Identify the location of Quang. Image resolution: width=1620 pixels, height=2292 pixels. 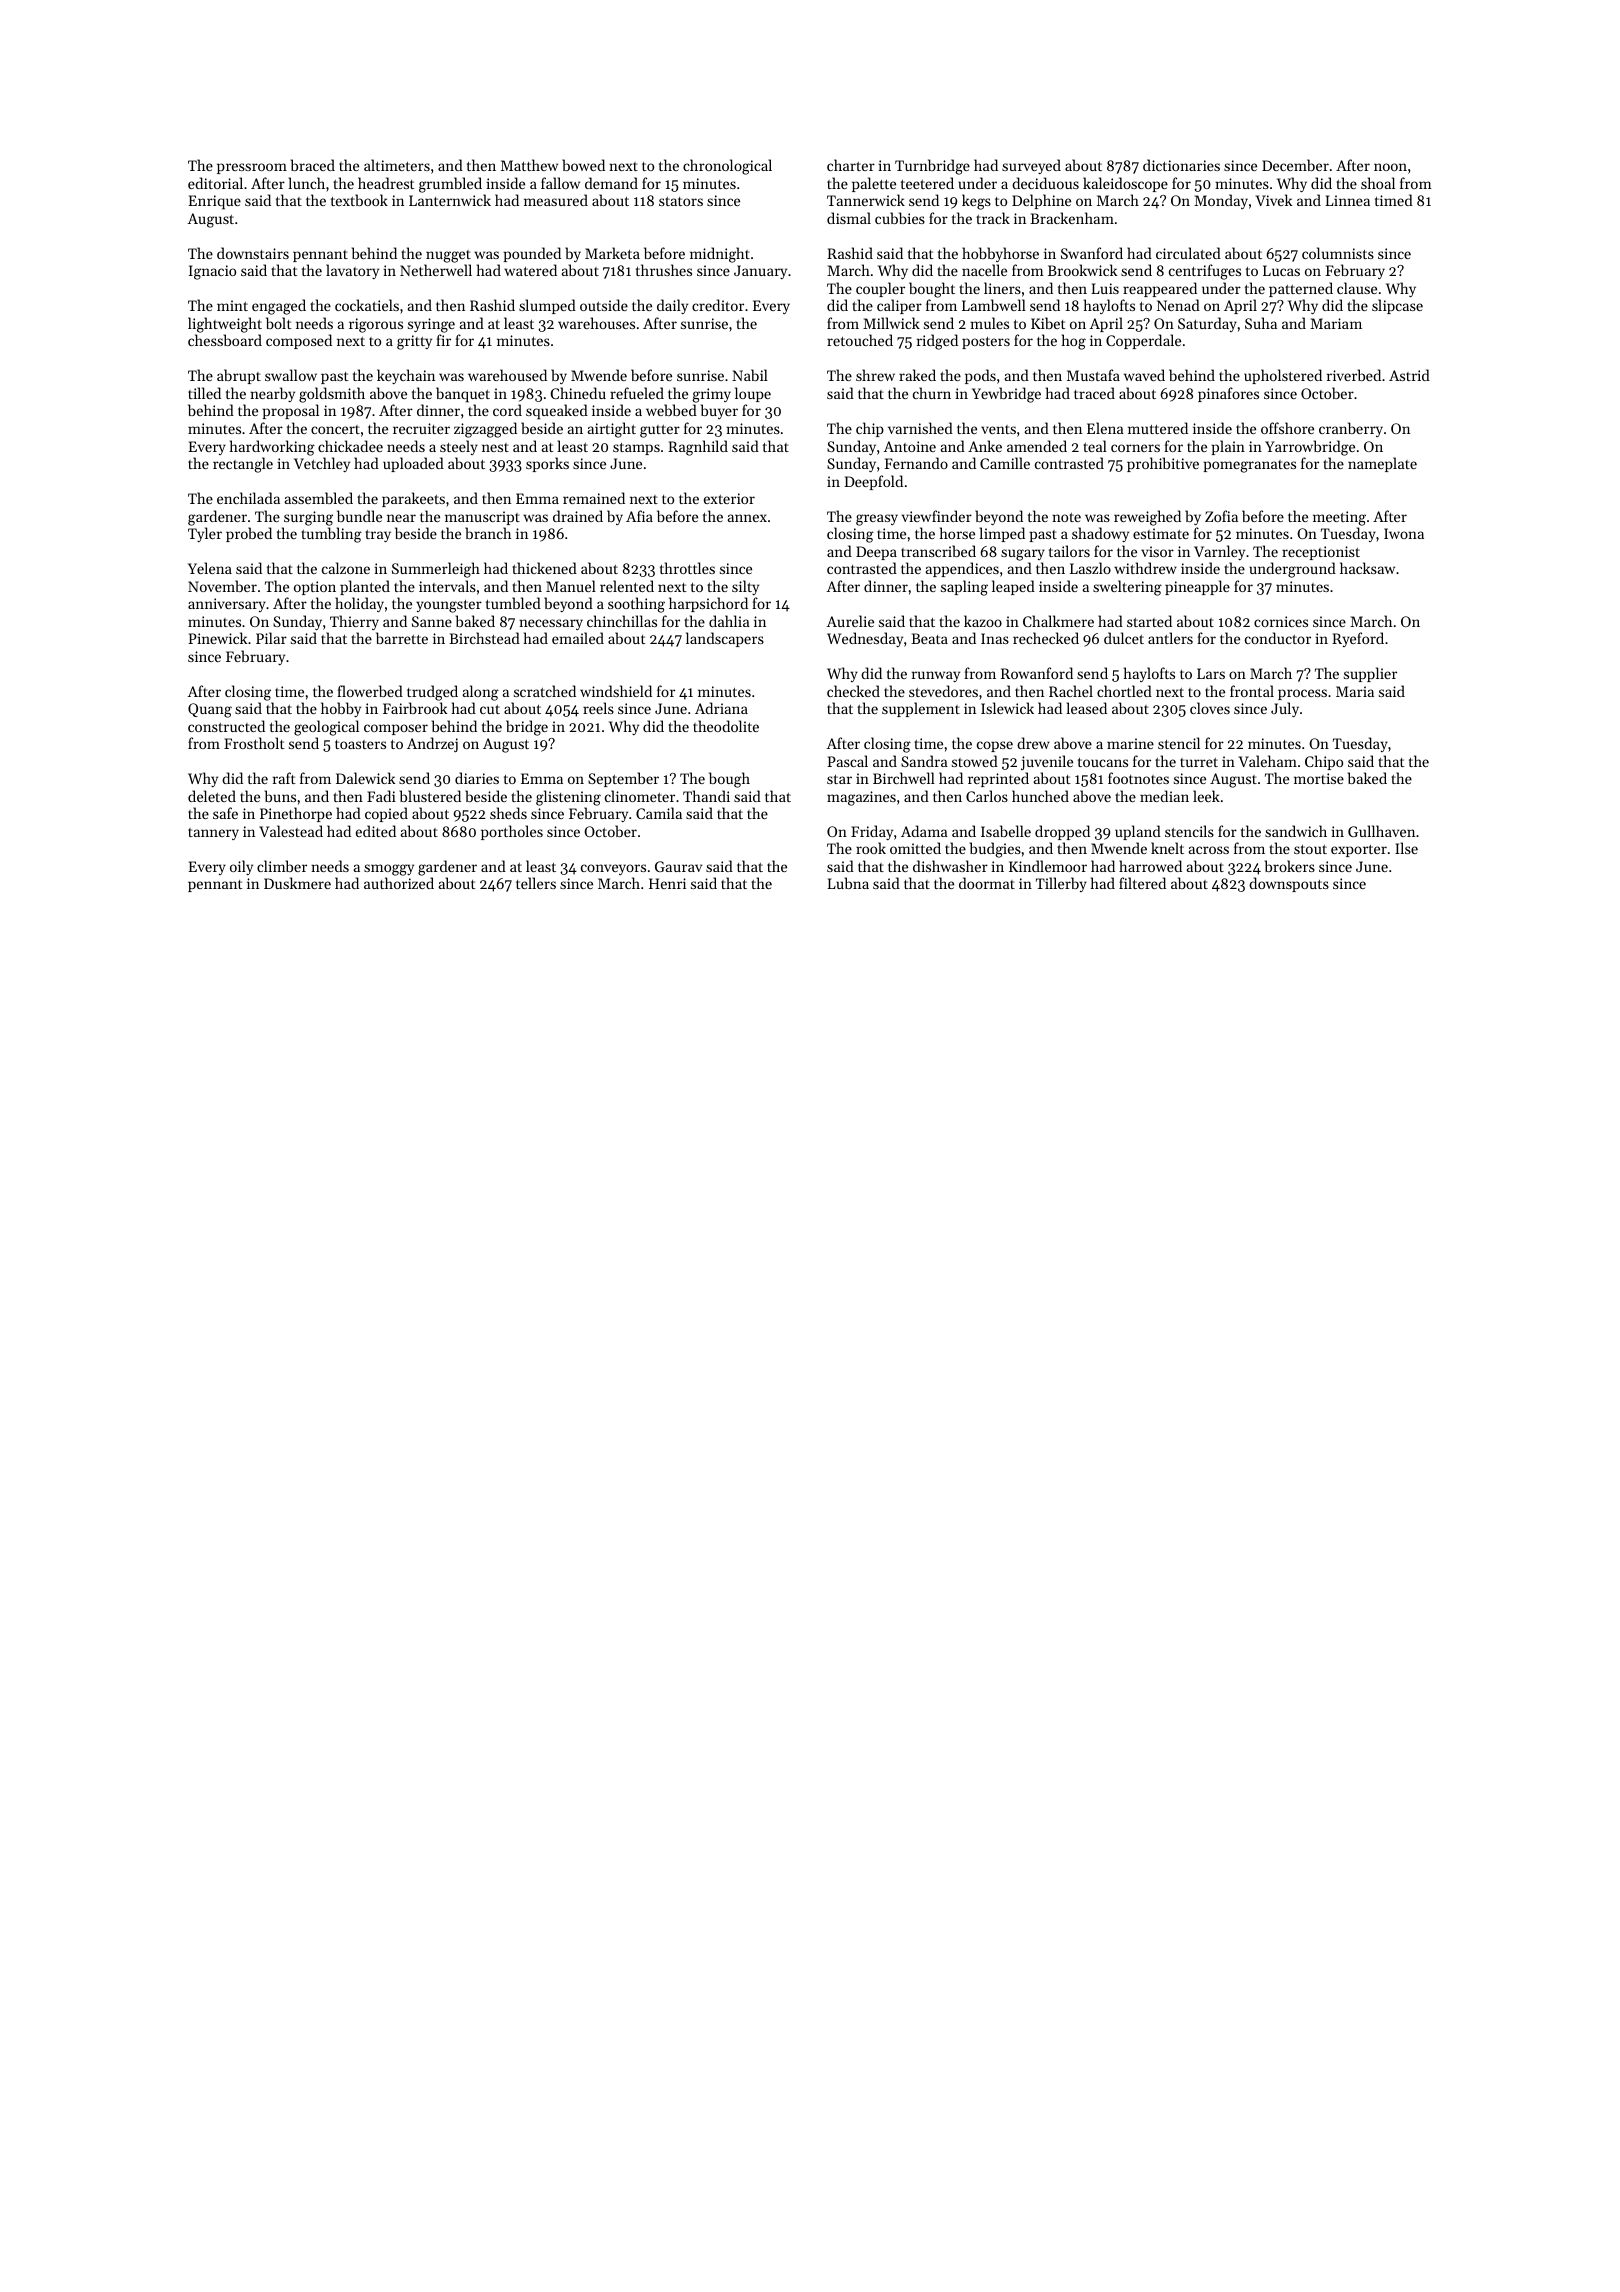
(210, 710).
